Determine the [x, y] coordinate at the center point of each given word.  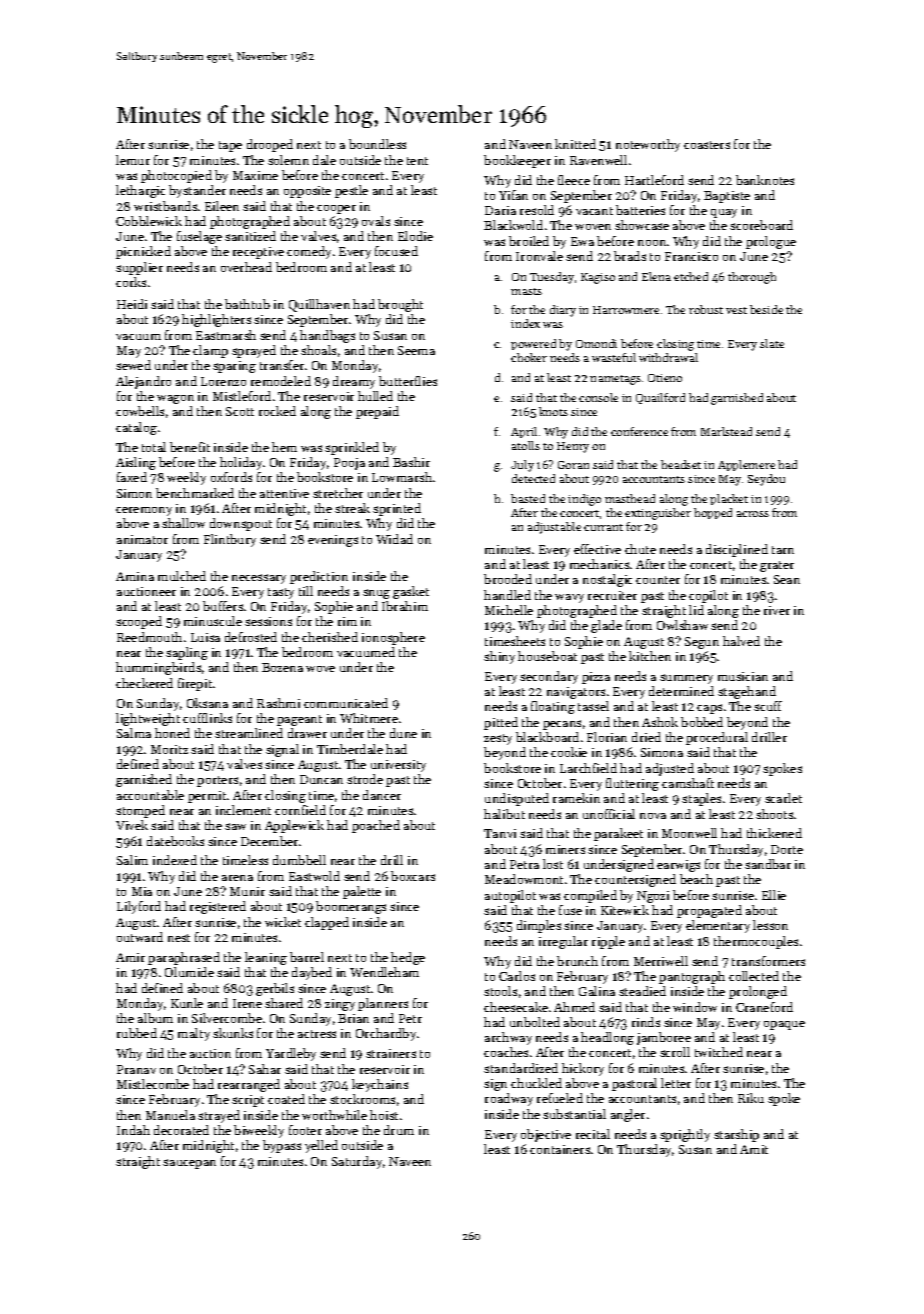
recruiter [612, 595]
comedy [309, 252]
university [398, 766]
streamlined [249, 733]
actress [317, 1034]
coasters [707, 145]
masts [526, 291]
